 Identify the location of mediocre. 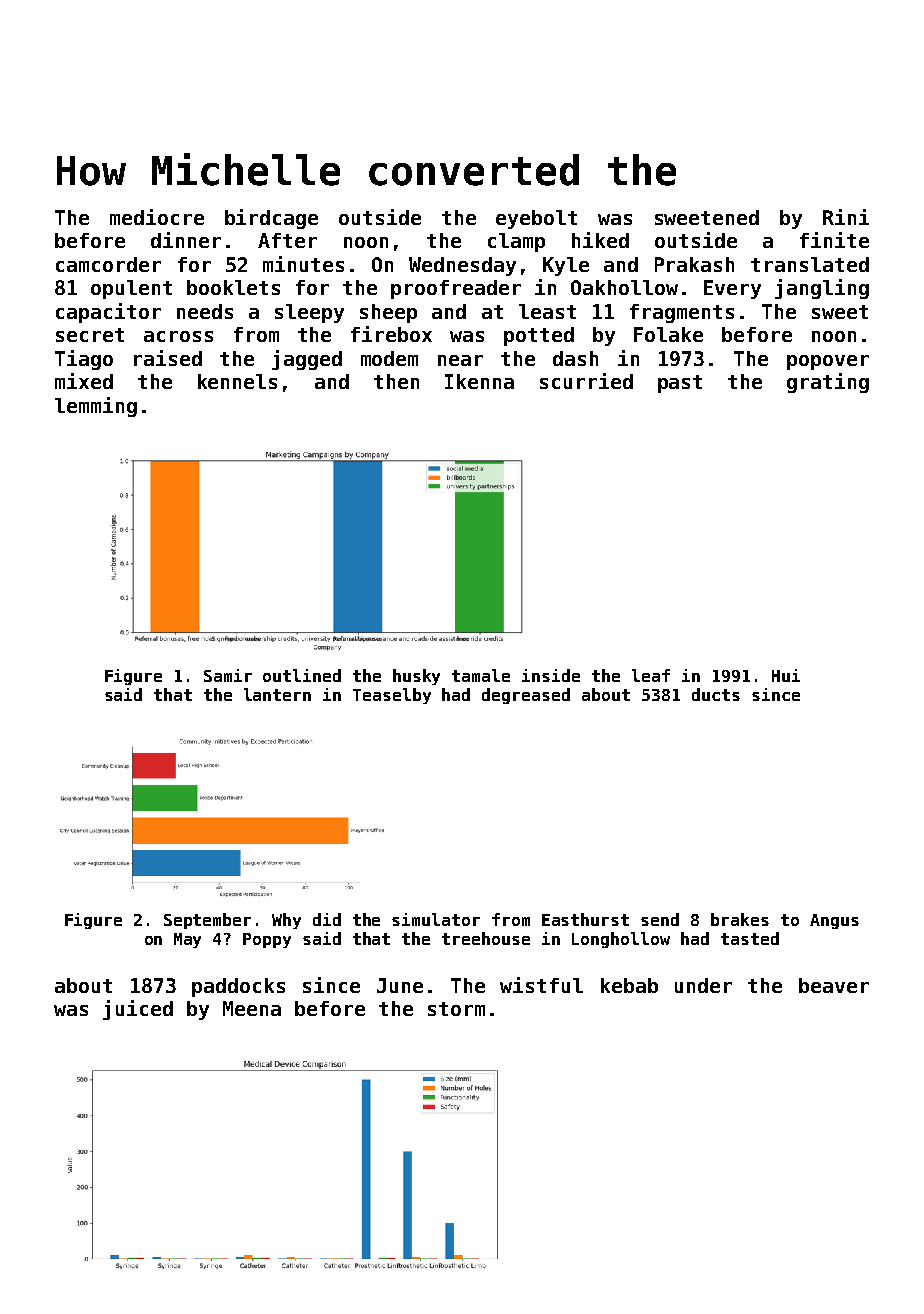
(157, 217).
